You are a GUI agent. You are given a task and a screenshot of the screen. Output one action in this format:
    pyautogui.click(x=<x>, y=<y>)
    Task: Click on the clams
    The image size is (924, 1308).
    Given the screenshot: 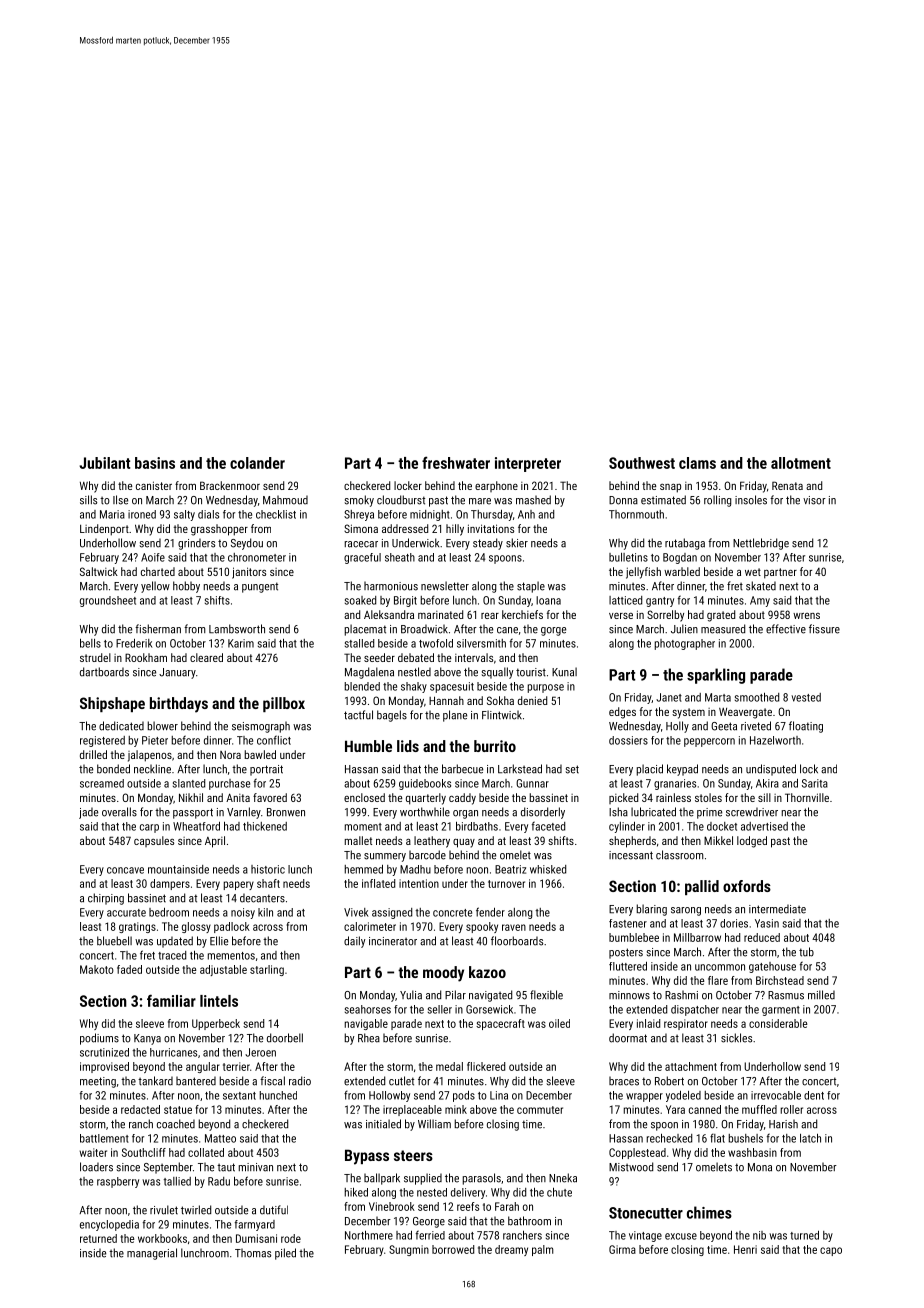 What is the action you would take?
    pyautogui.click(x=697, y=463)
